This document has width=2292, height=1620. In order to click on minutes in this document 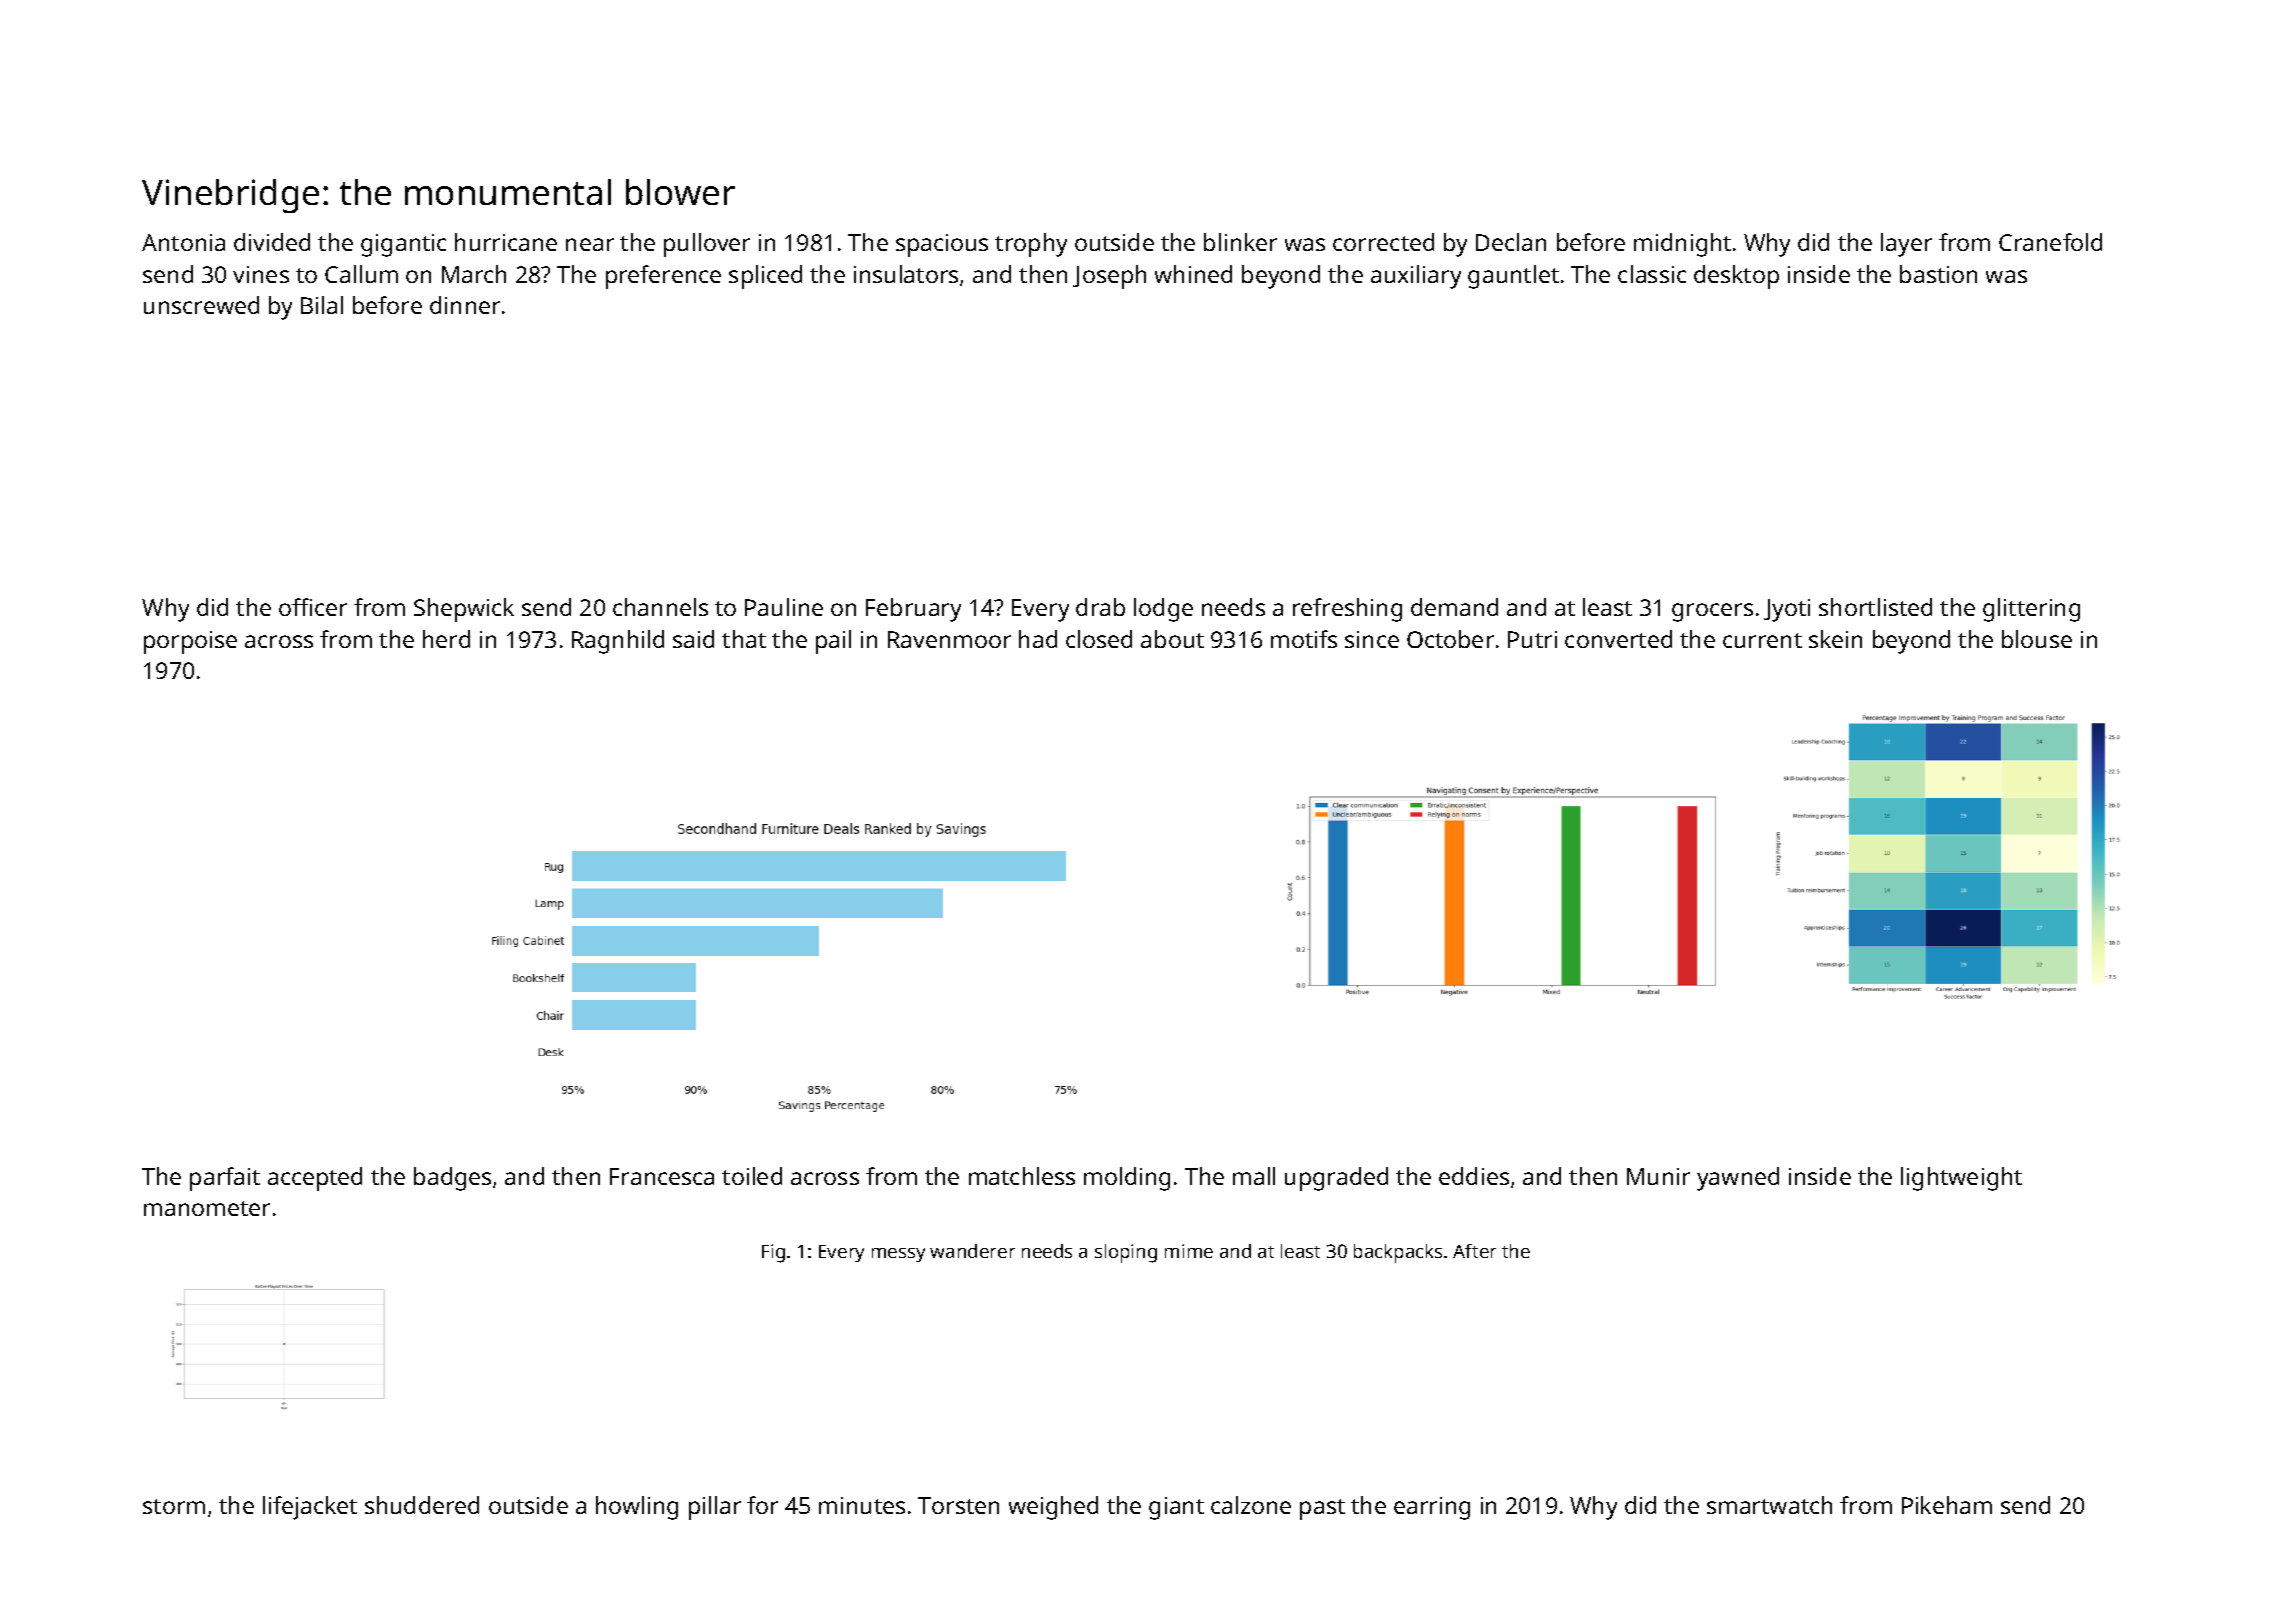, I will do `click(862, 1505)`.
